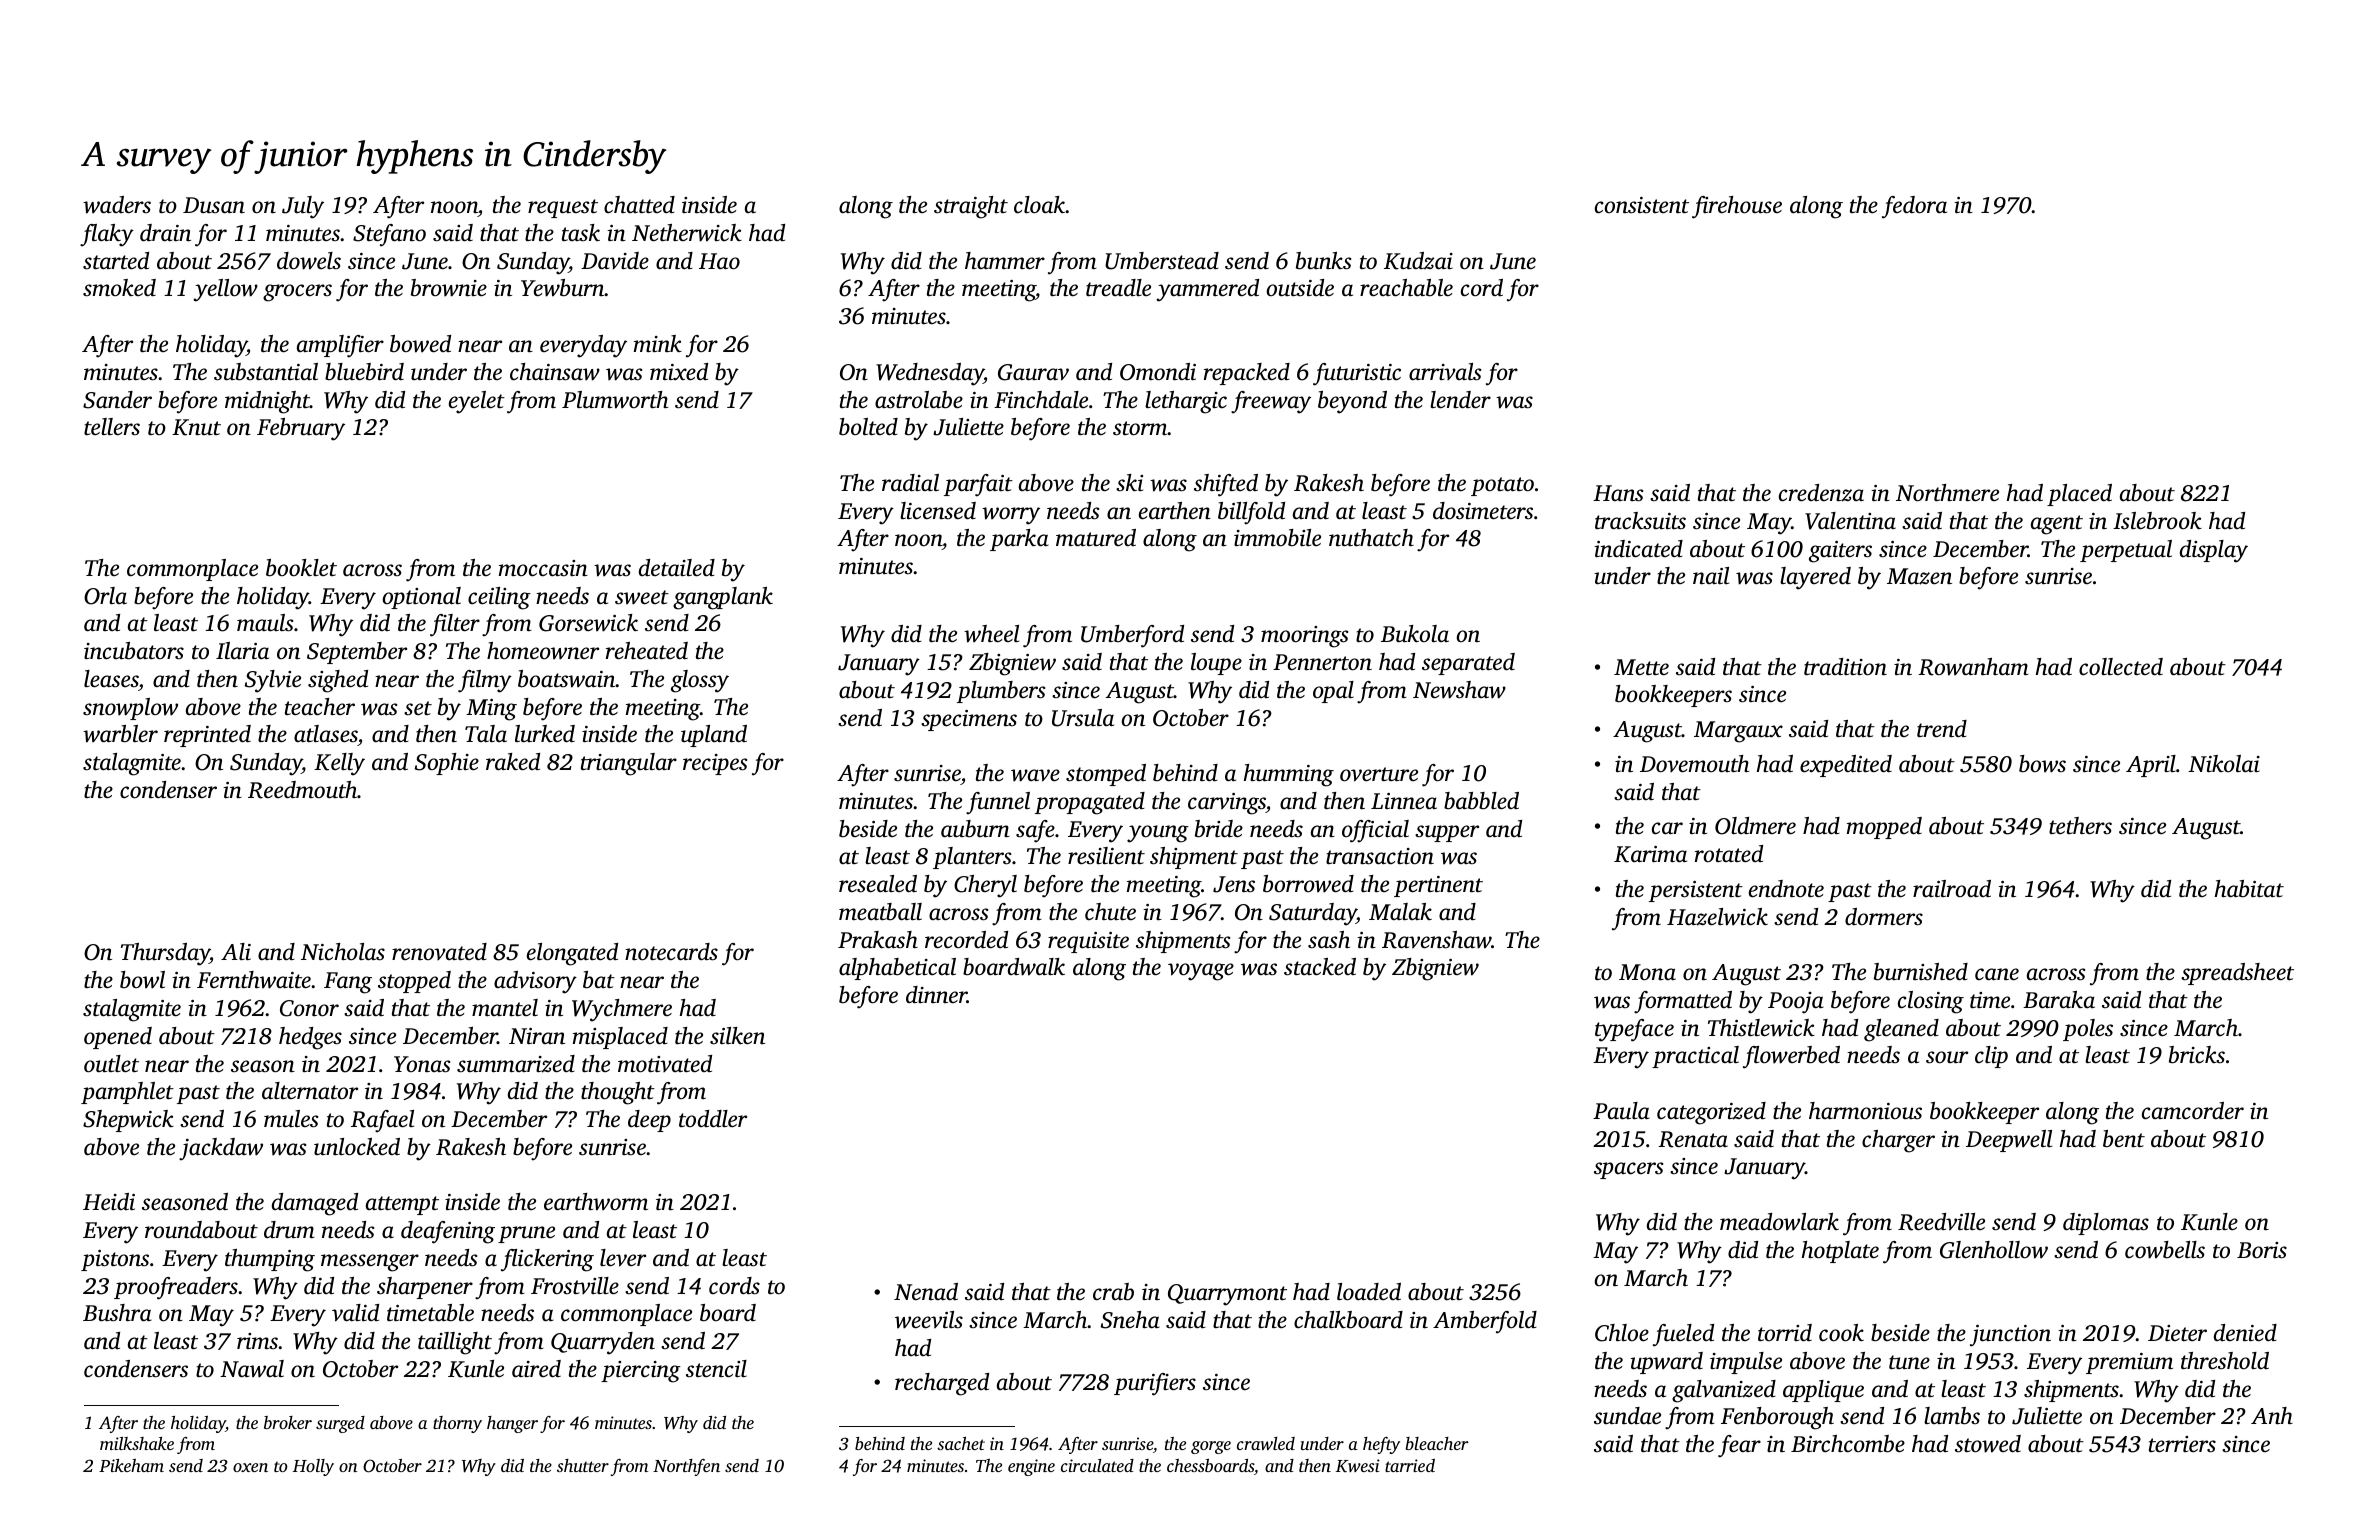 This document has height=1540, width=2380. What do you see at coordinates (629, 764) in the document?
I see `triangular` at bounding box center [629, 764].
